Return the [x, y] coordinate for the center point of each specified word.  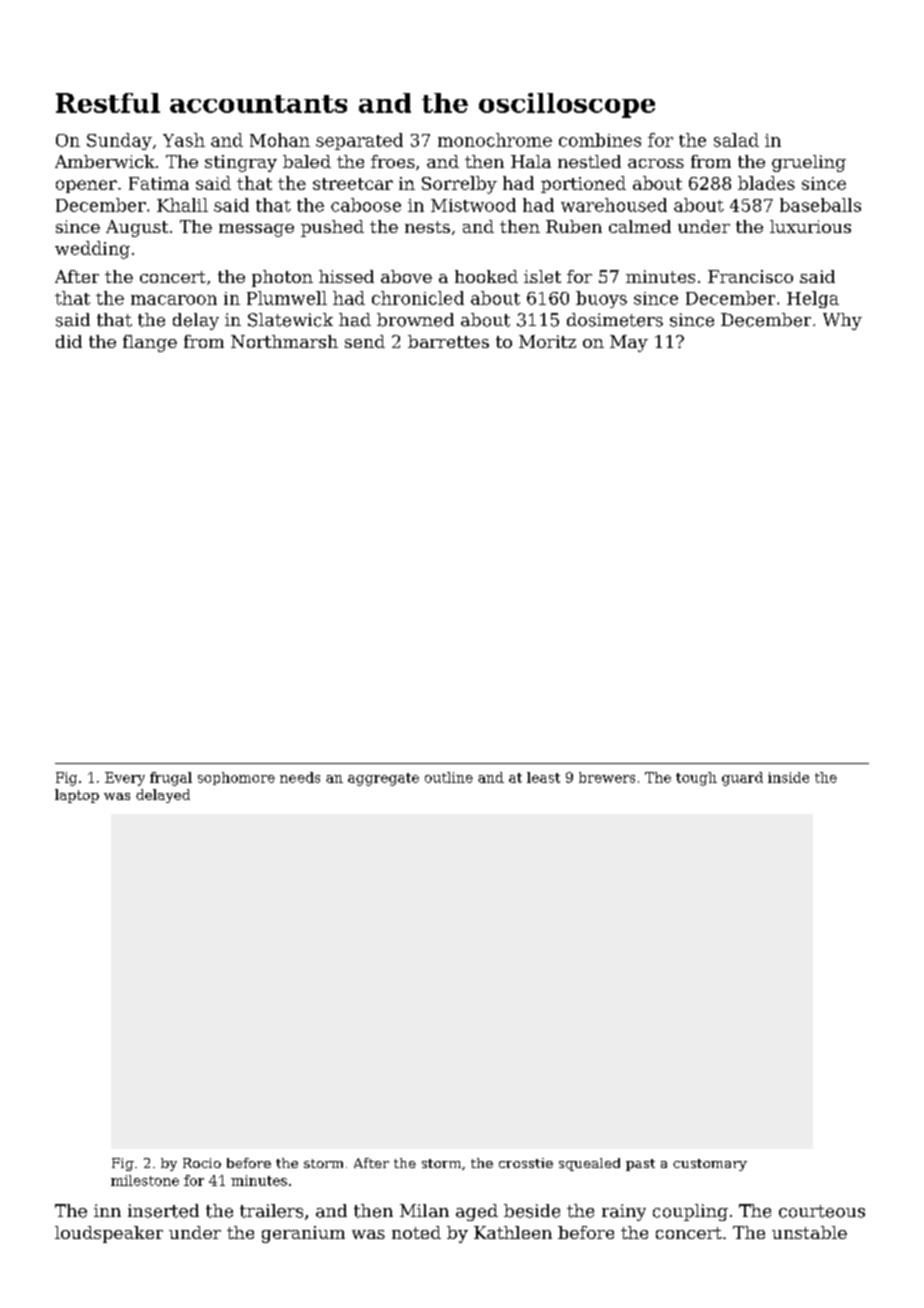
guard [742, 779]
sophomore [236, 778]
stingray [241, 163]
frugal [171, 779]
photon [282, 278]
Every [125, 779]
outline [449, 777]
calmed [640, 226]
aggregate [383, 779]
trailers [271, 1211]
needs [300, 777]
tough [696, 779]
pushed [332, 228]
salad [736, 140]
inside [788, 777]
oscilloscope [567, 105]
